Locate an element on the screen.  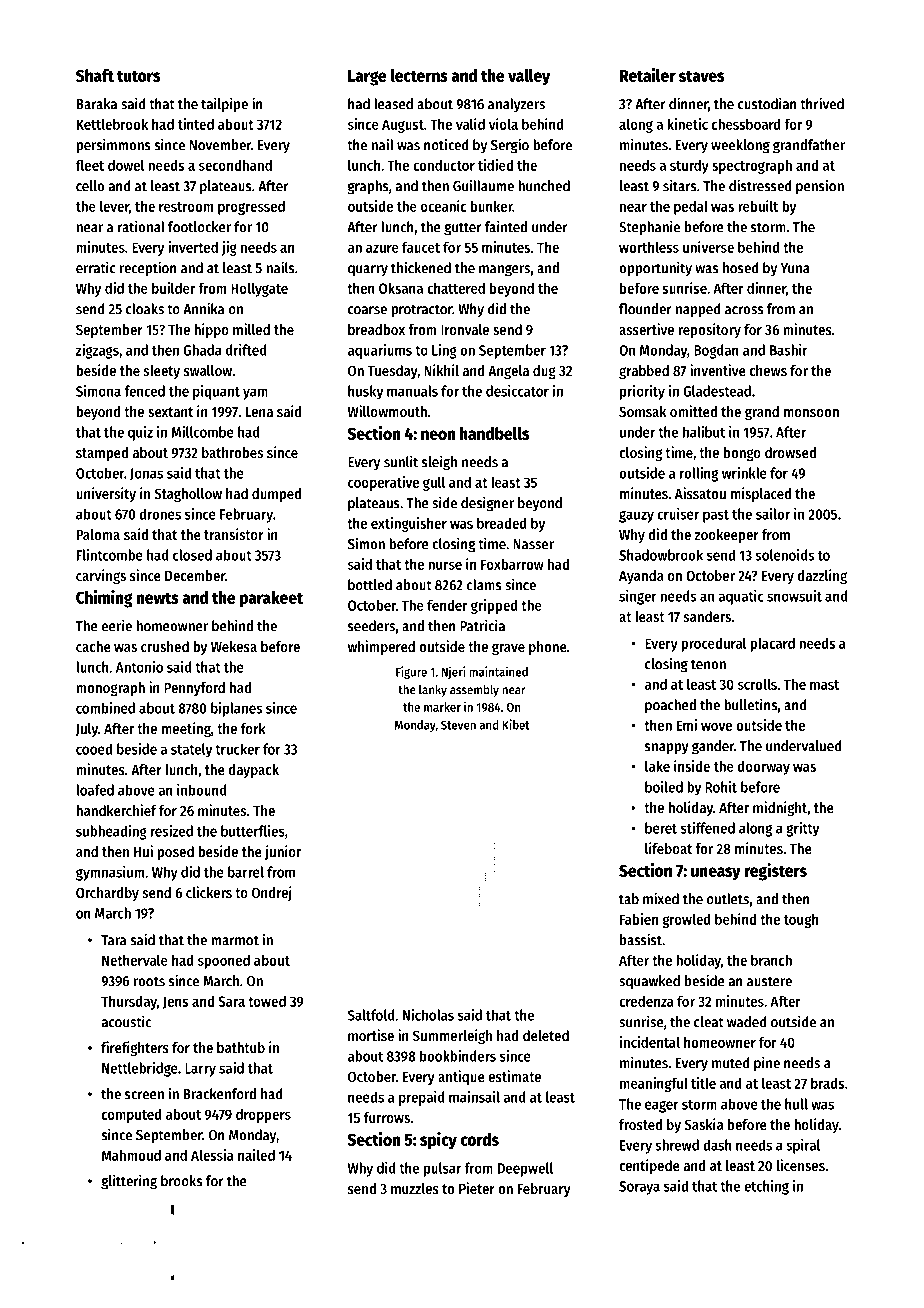
furrows is located at coordinates (387, 1117).
